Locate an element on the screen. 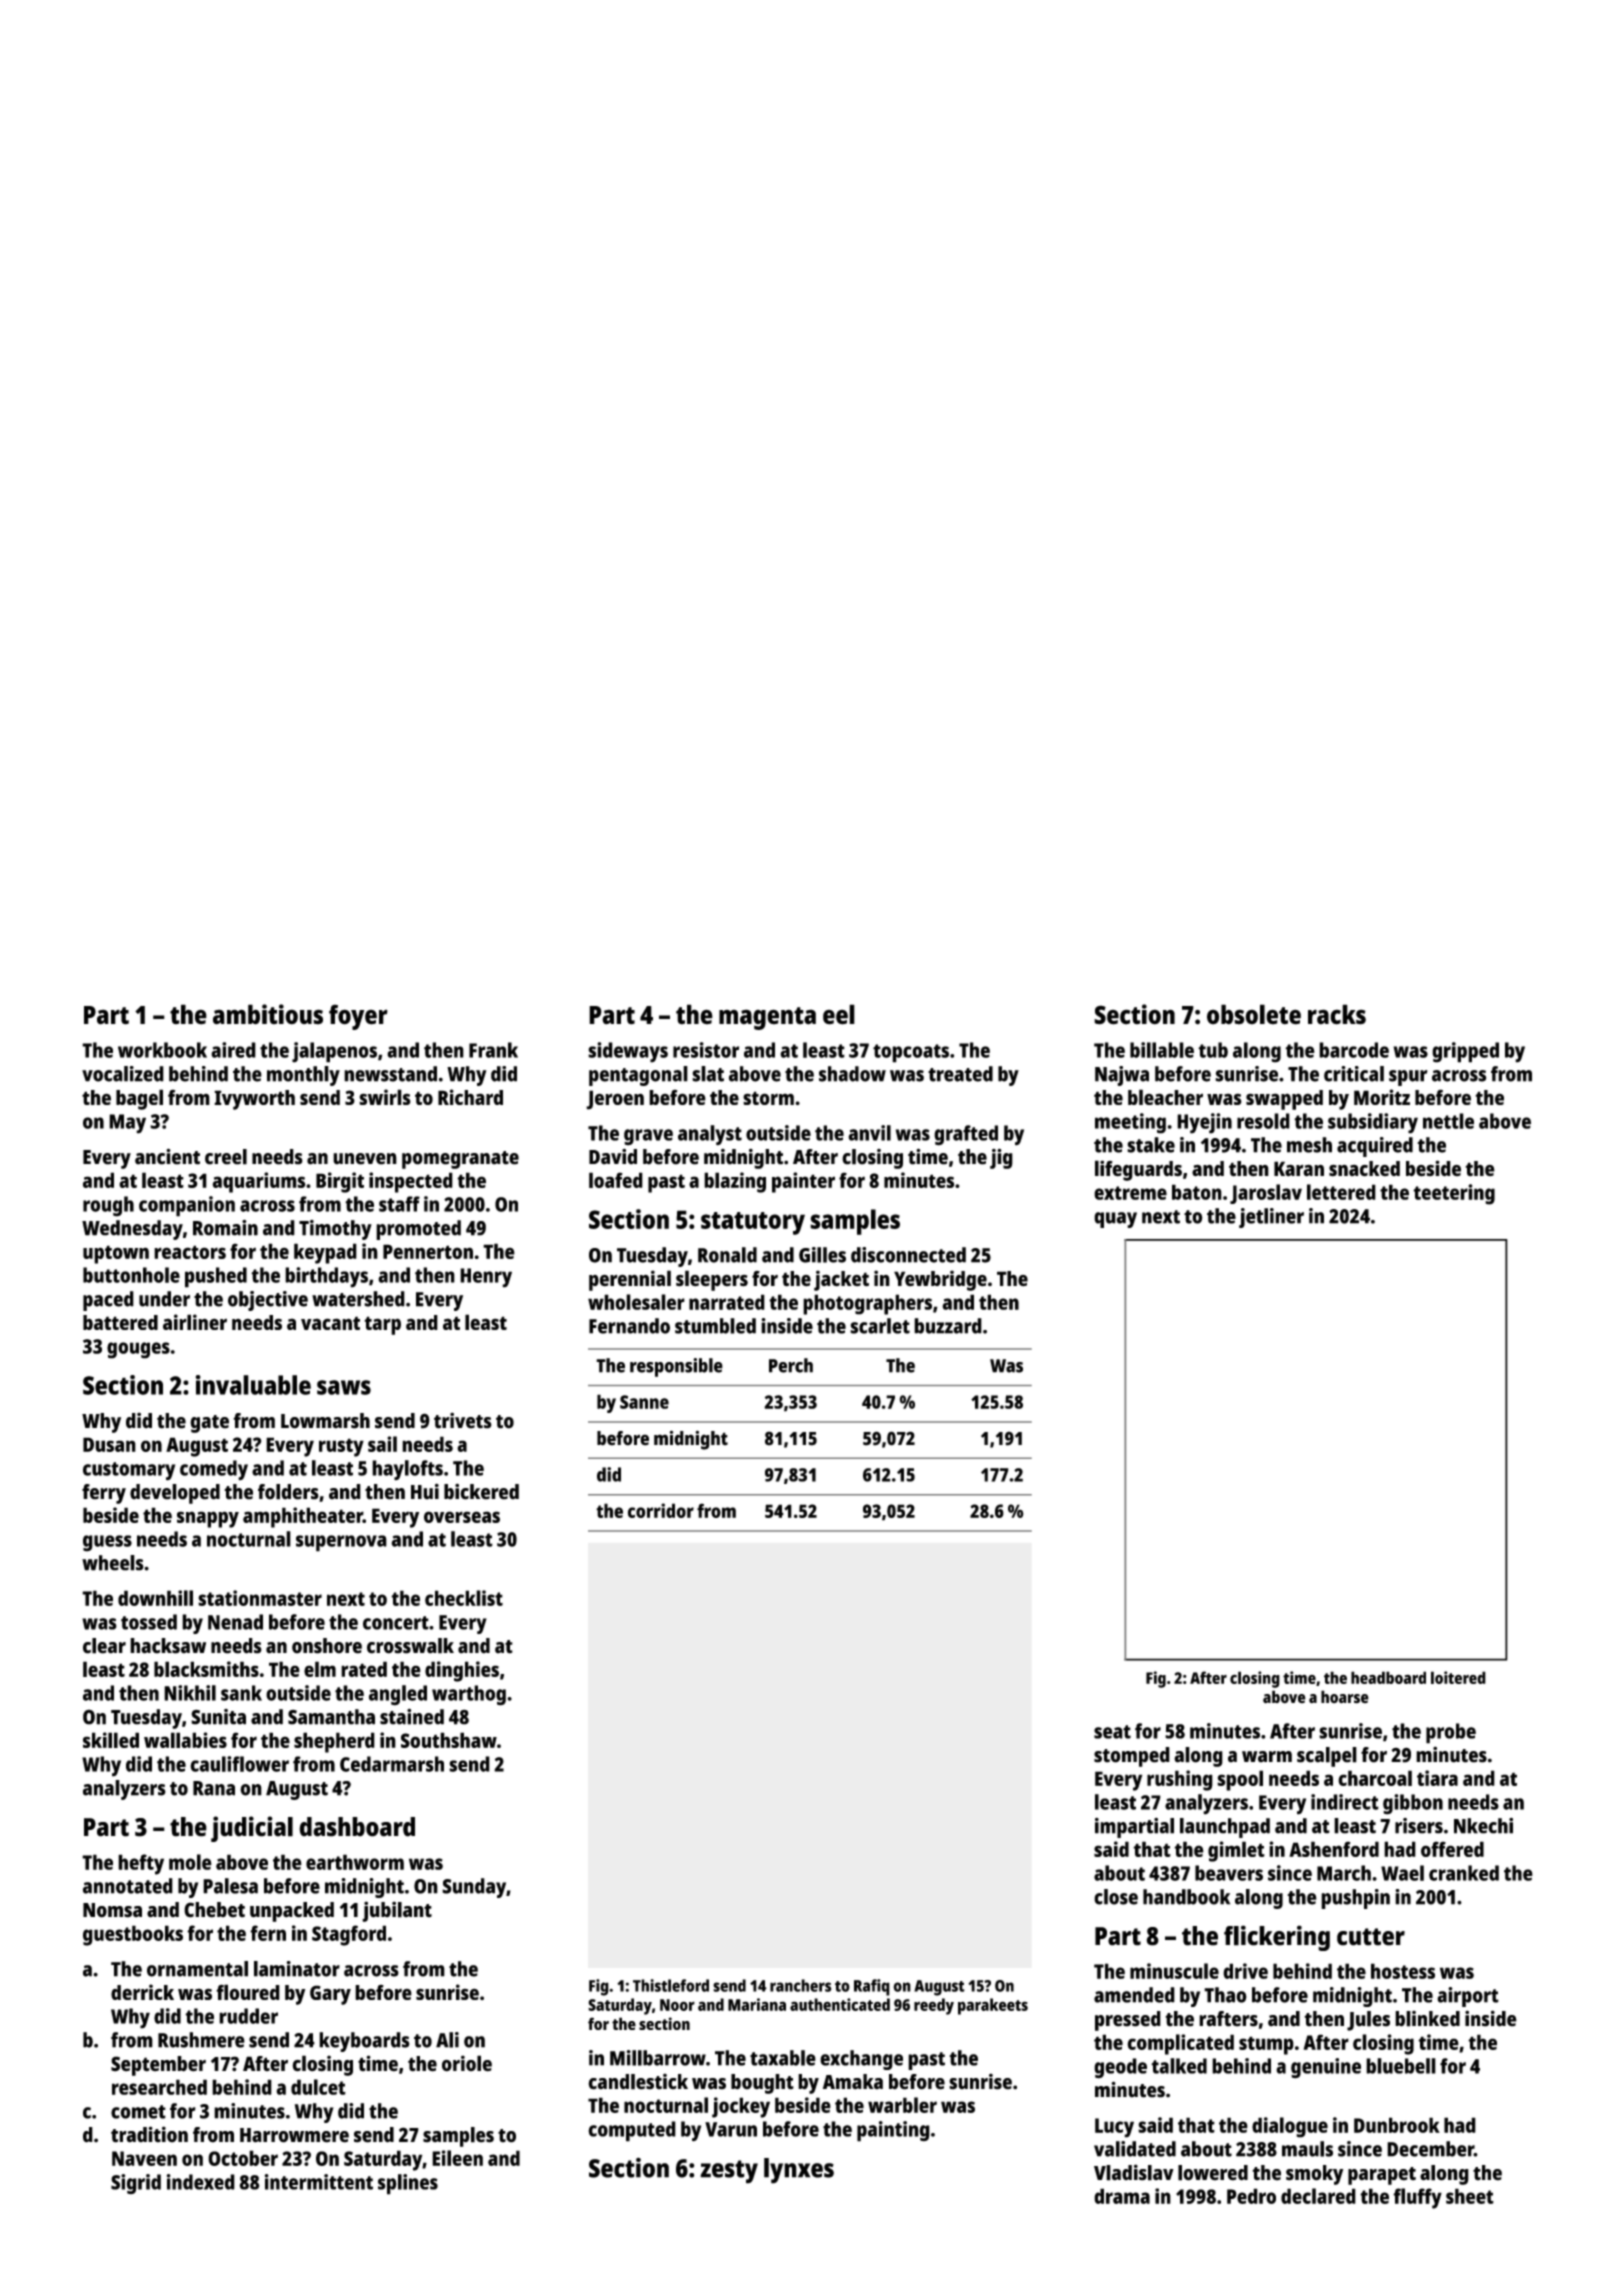  magenta is located at coordinates (767, 1018).
